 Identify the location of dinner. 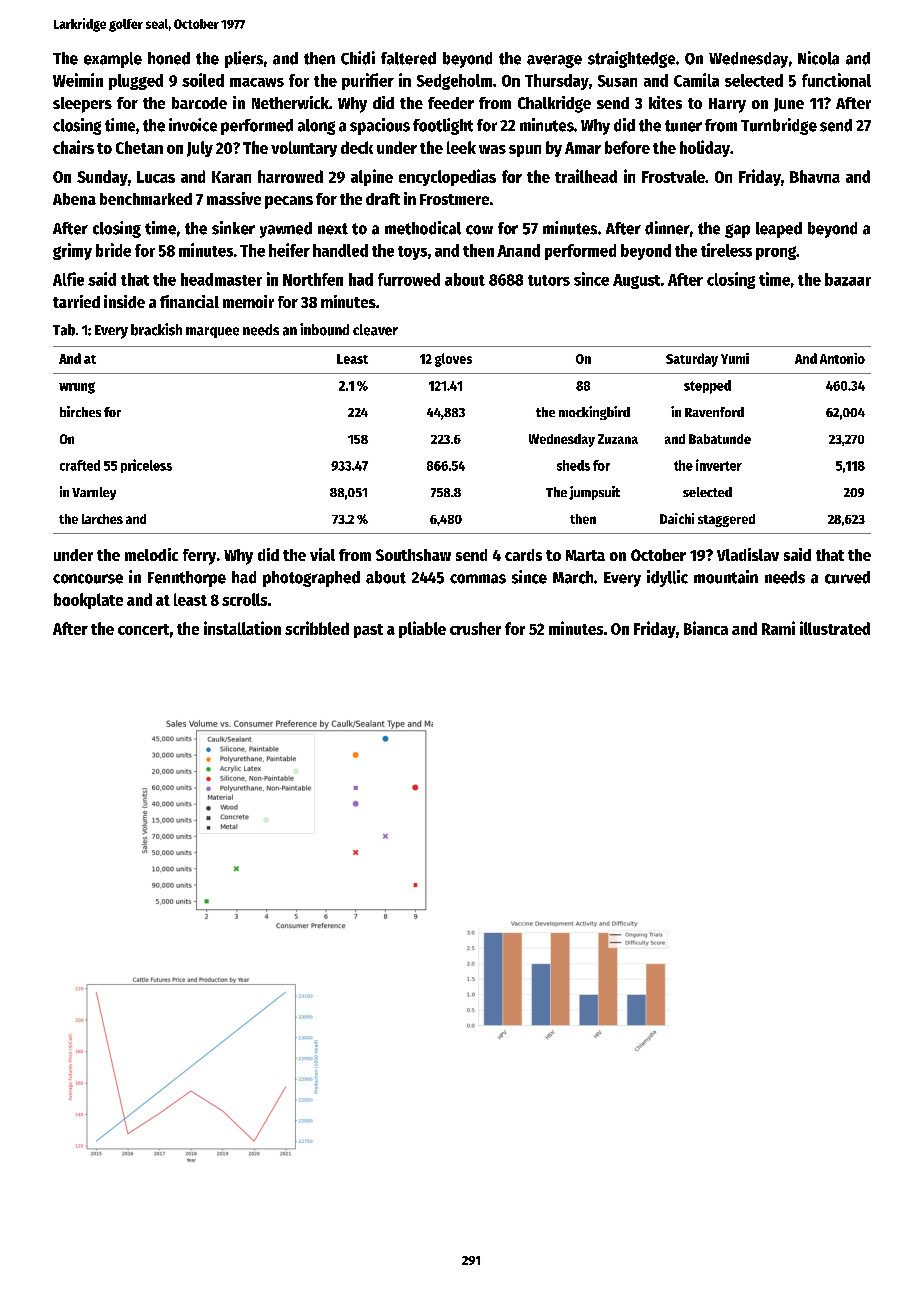
(667, 228).
